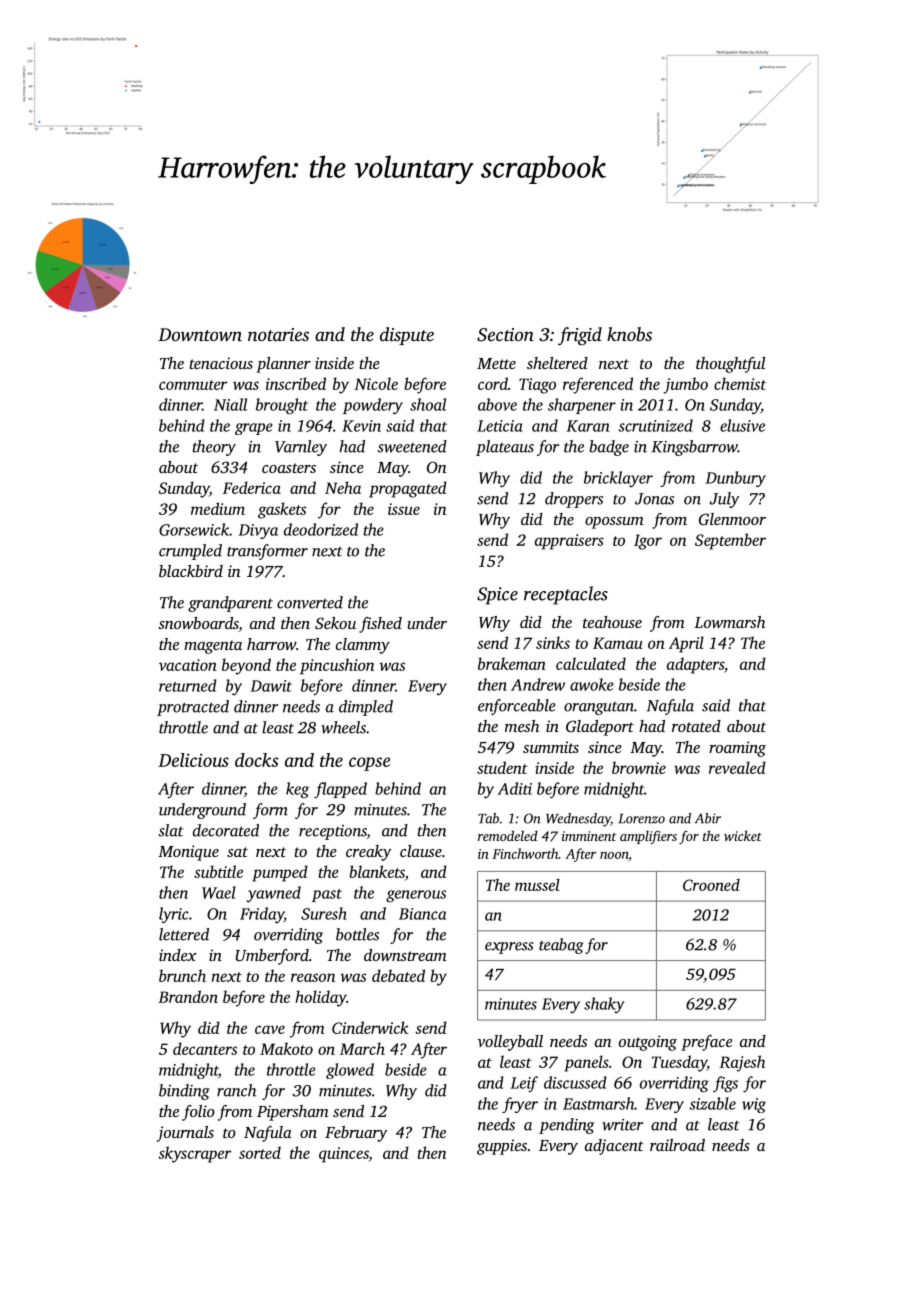 This screenshot has width=924, height=1311. I want to click on Lowmarsh, so click(729, 622).
